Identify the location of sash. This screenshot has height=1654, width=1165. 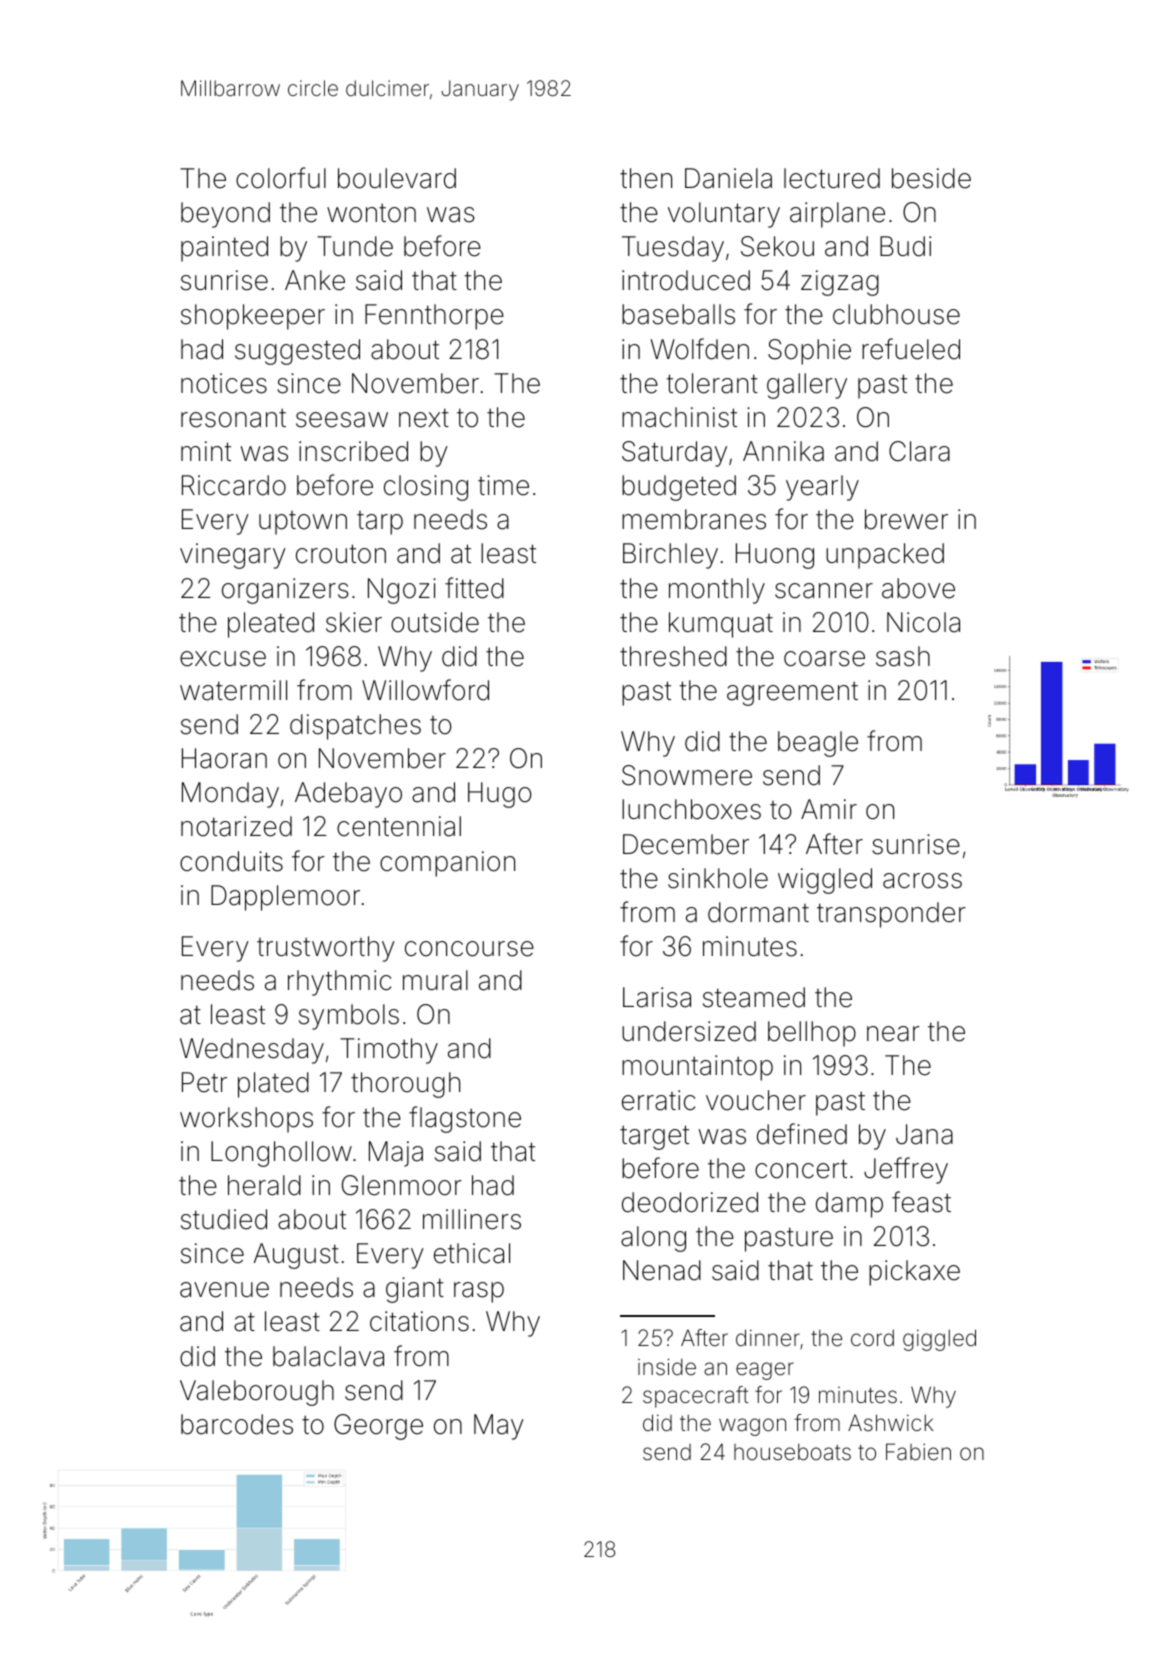
(903, 656).
